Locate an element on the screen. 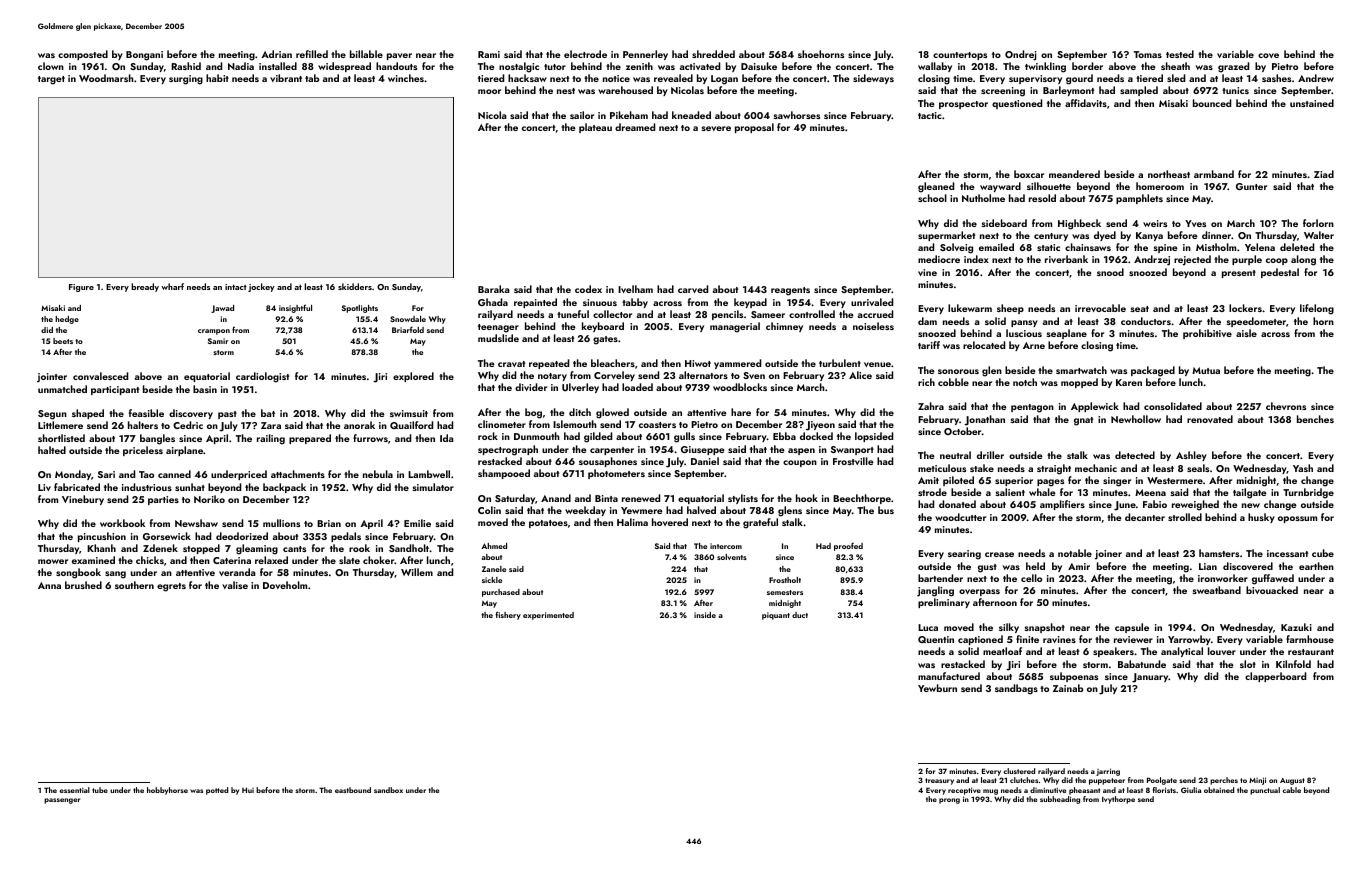  pedals is located at coordinates (346, 537).
